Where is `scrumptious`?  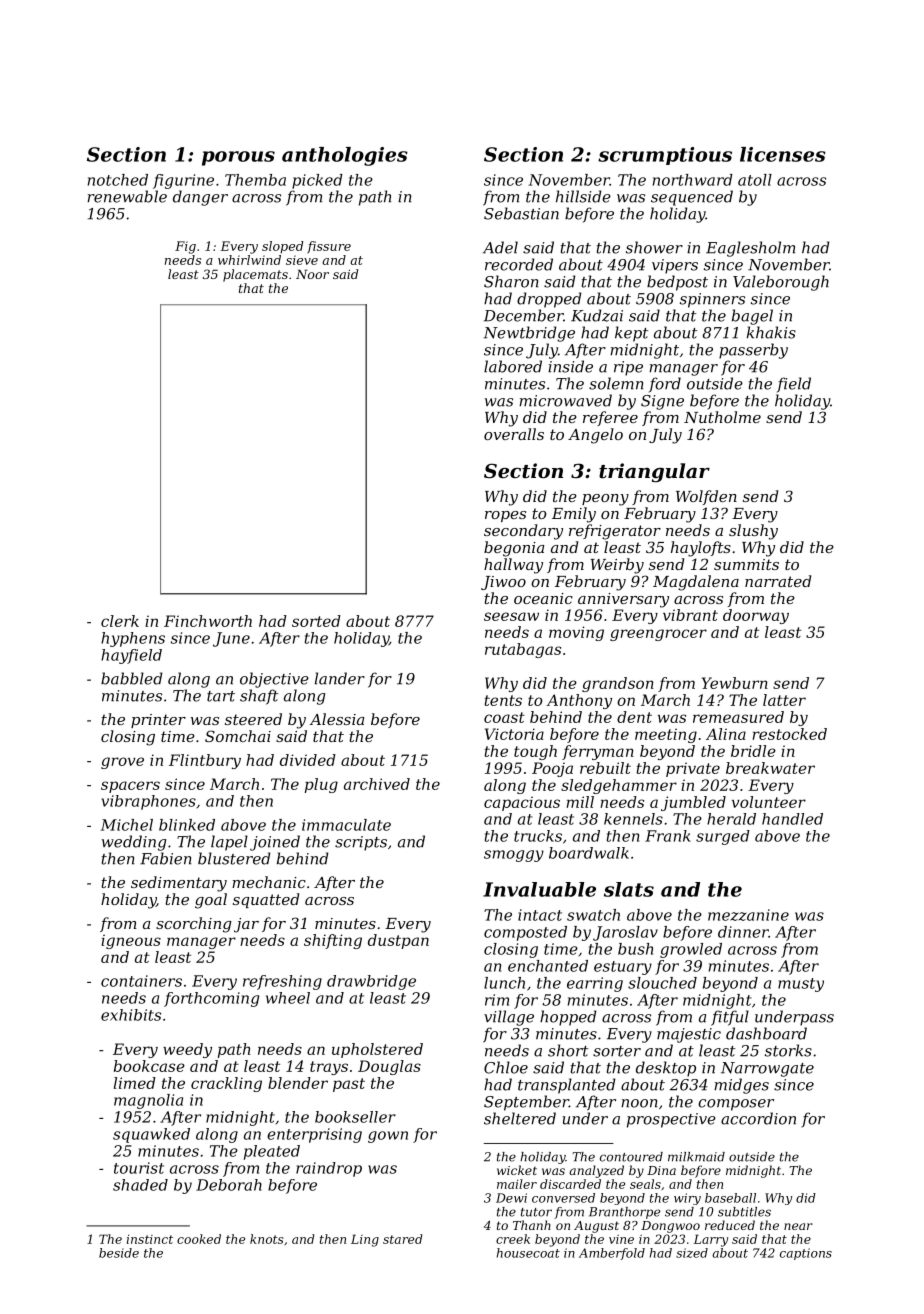
scrumptious is located at coordinates (665, 156).
